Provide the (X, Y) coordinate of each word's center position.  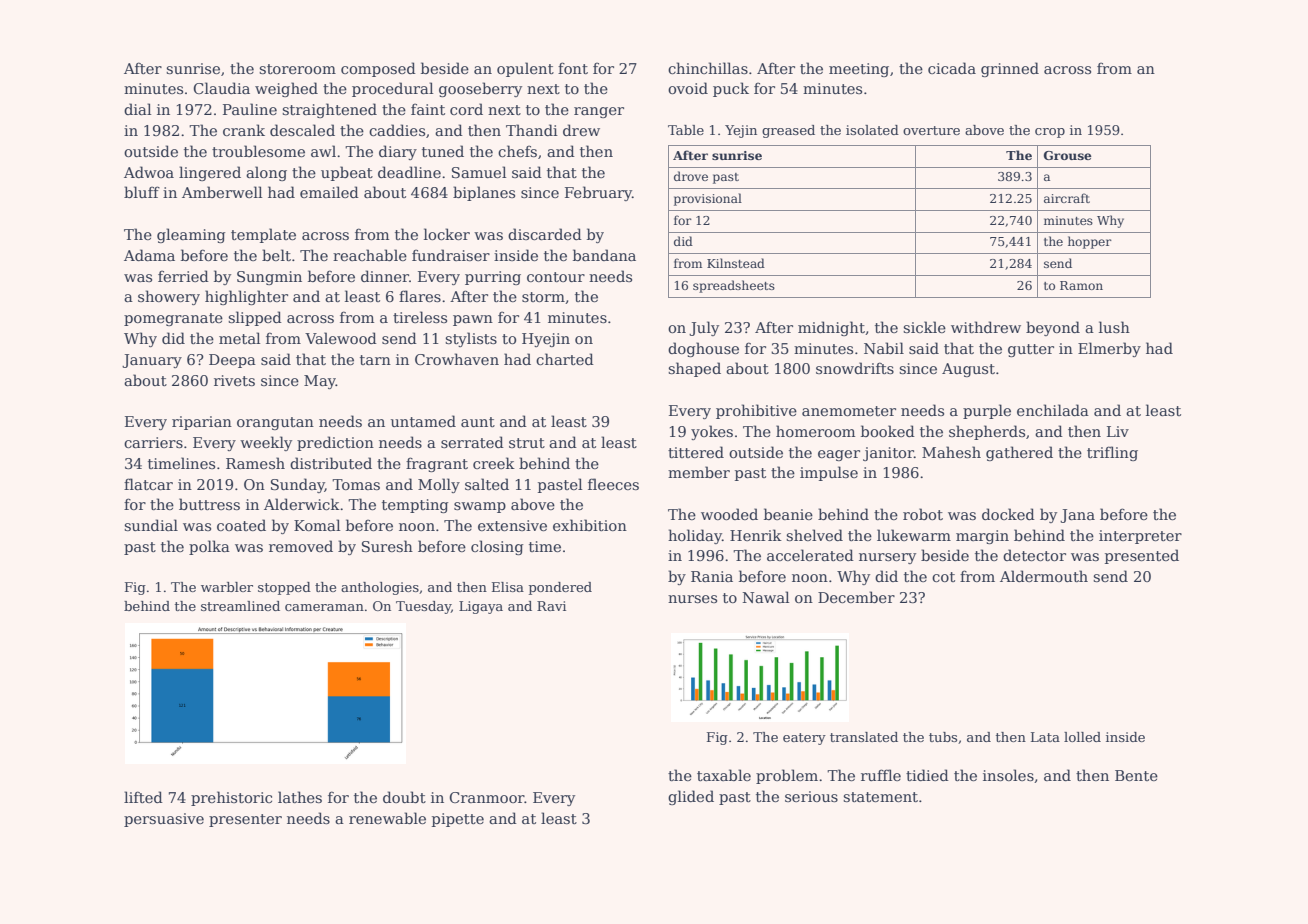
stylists (471, 339)
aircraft (1067, 198)
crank (244, 130)
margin (982, 537)
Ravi (551, 606)
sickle (924, 327)
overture (931, 130)
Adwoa (149, 172)
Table (686, 130)
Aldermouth (1044, 576)
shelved (814, 535)
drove (691, 176)
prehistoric (231, 798)
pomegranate (173, 319)
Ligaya (481, 607)
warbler (227, 587)
